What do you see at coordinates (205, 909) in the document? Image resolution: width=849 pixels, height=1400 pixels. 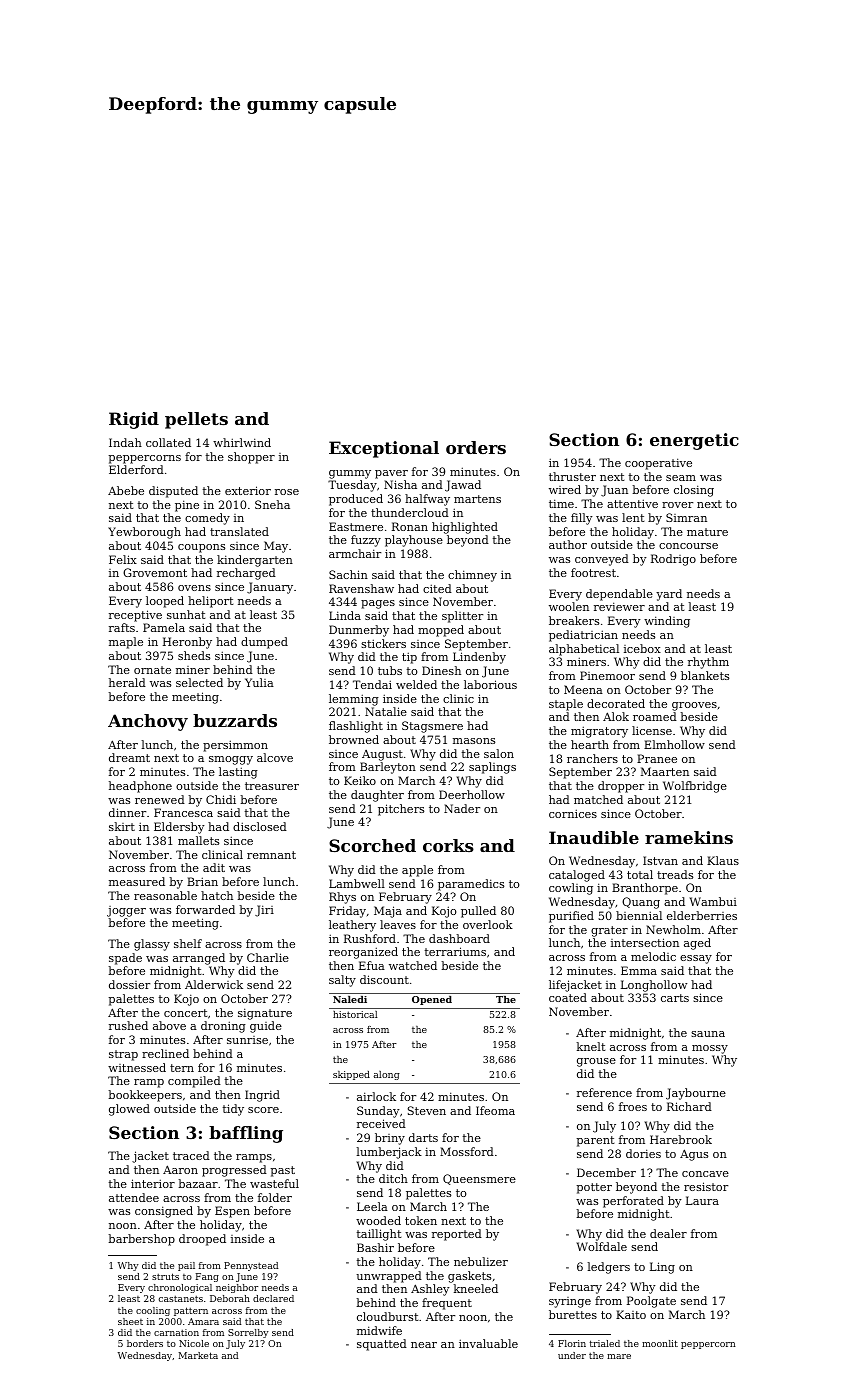 I see `forwarded` at bounding box center [205, 909].
